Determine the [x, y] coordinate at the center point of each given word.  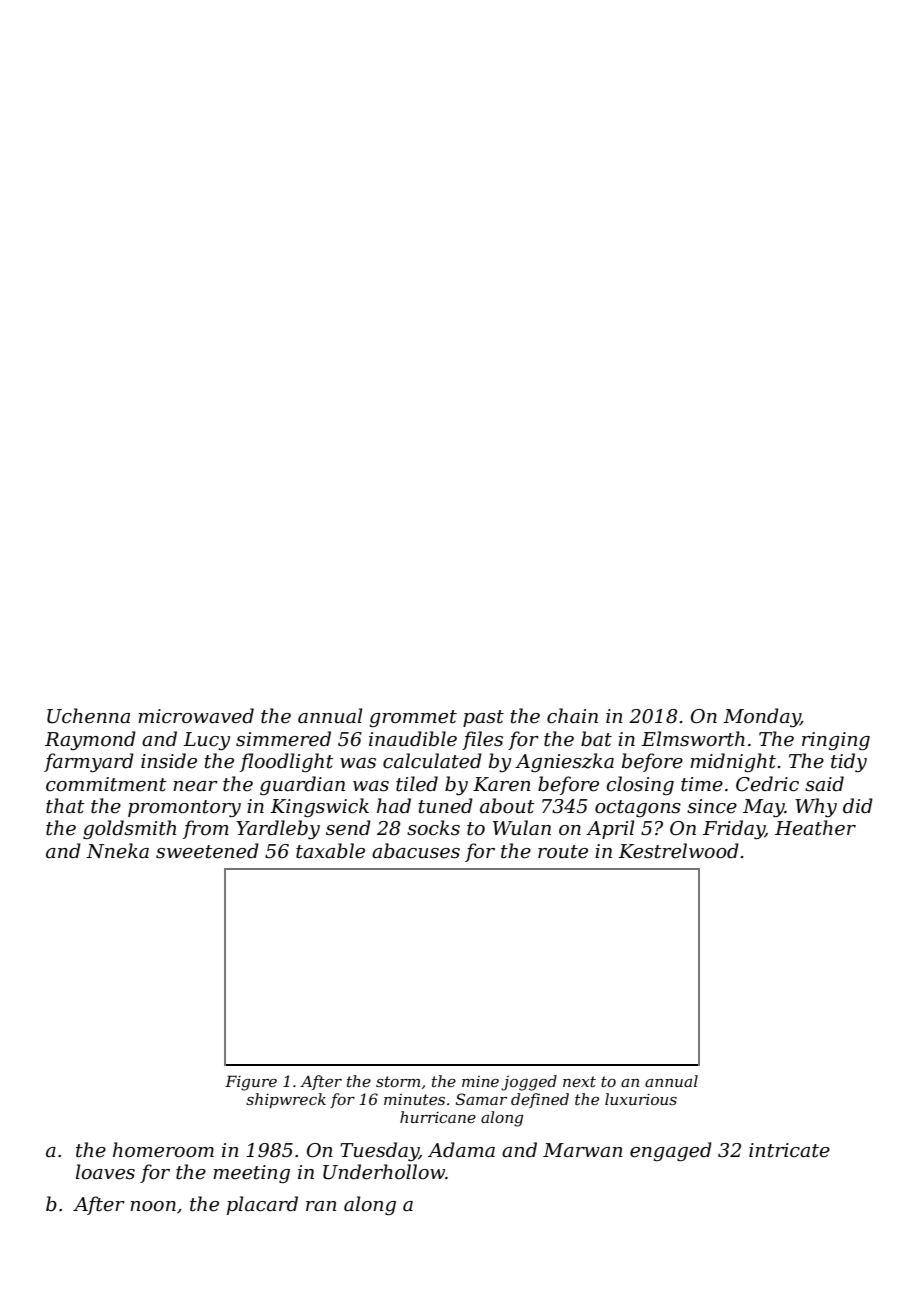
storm [398, 1081]
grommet [413, 718]
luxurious [641, 1099]
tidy [849, 763]
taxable [330, 851]
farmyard [89, 763]
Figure [251, 1083]
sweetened [207, 851]
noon [153, 1206]
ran [321, 1206]
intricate [789, 1150]
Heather [815, 828]
